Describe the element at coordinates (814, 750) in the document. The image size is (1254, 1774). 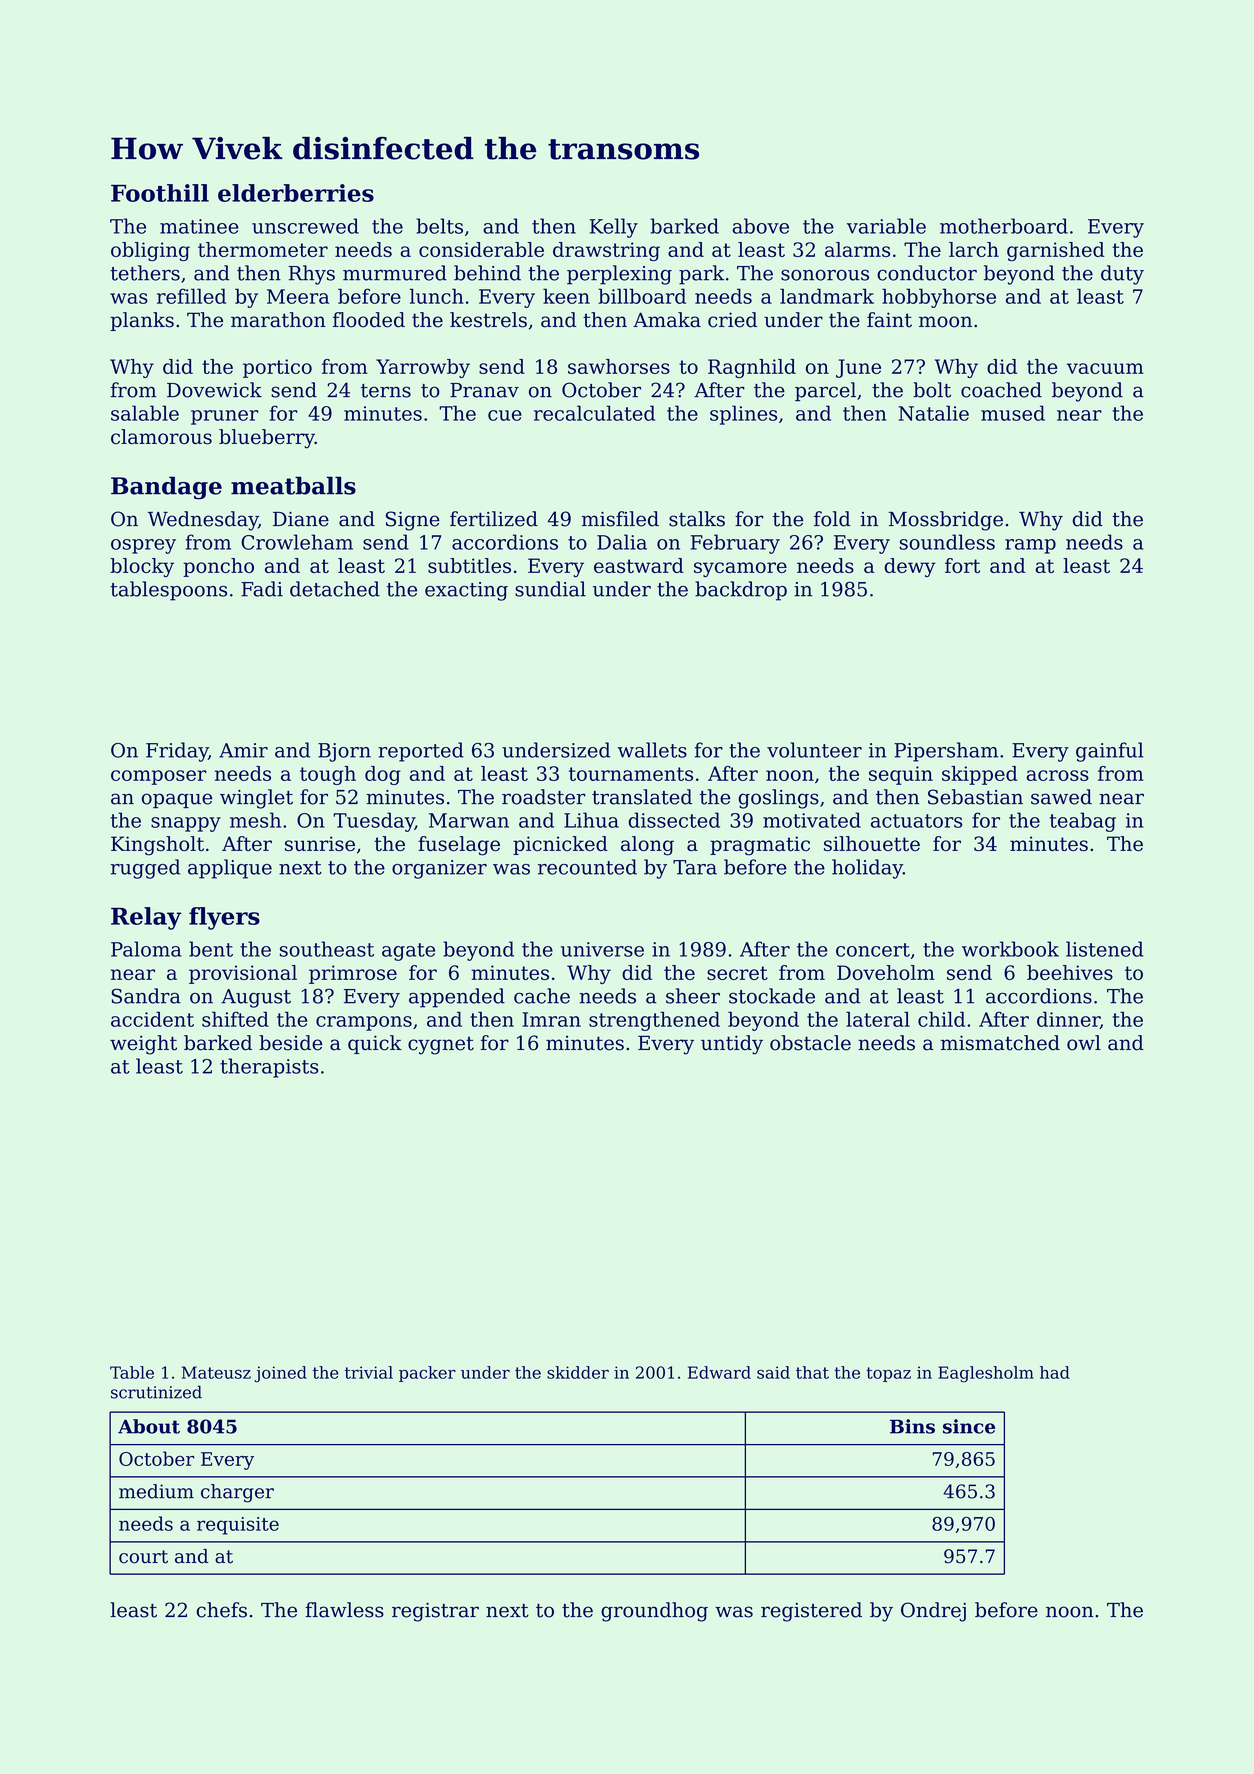
I see `volunteer` at that location.
